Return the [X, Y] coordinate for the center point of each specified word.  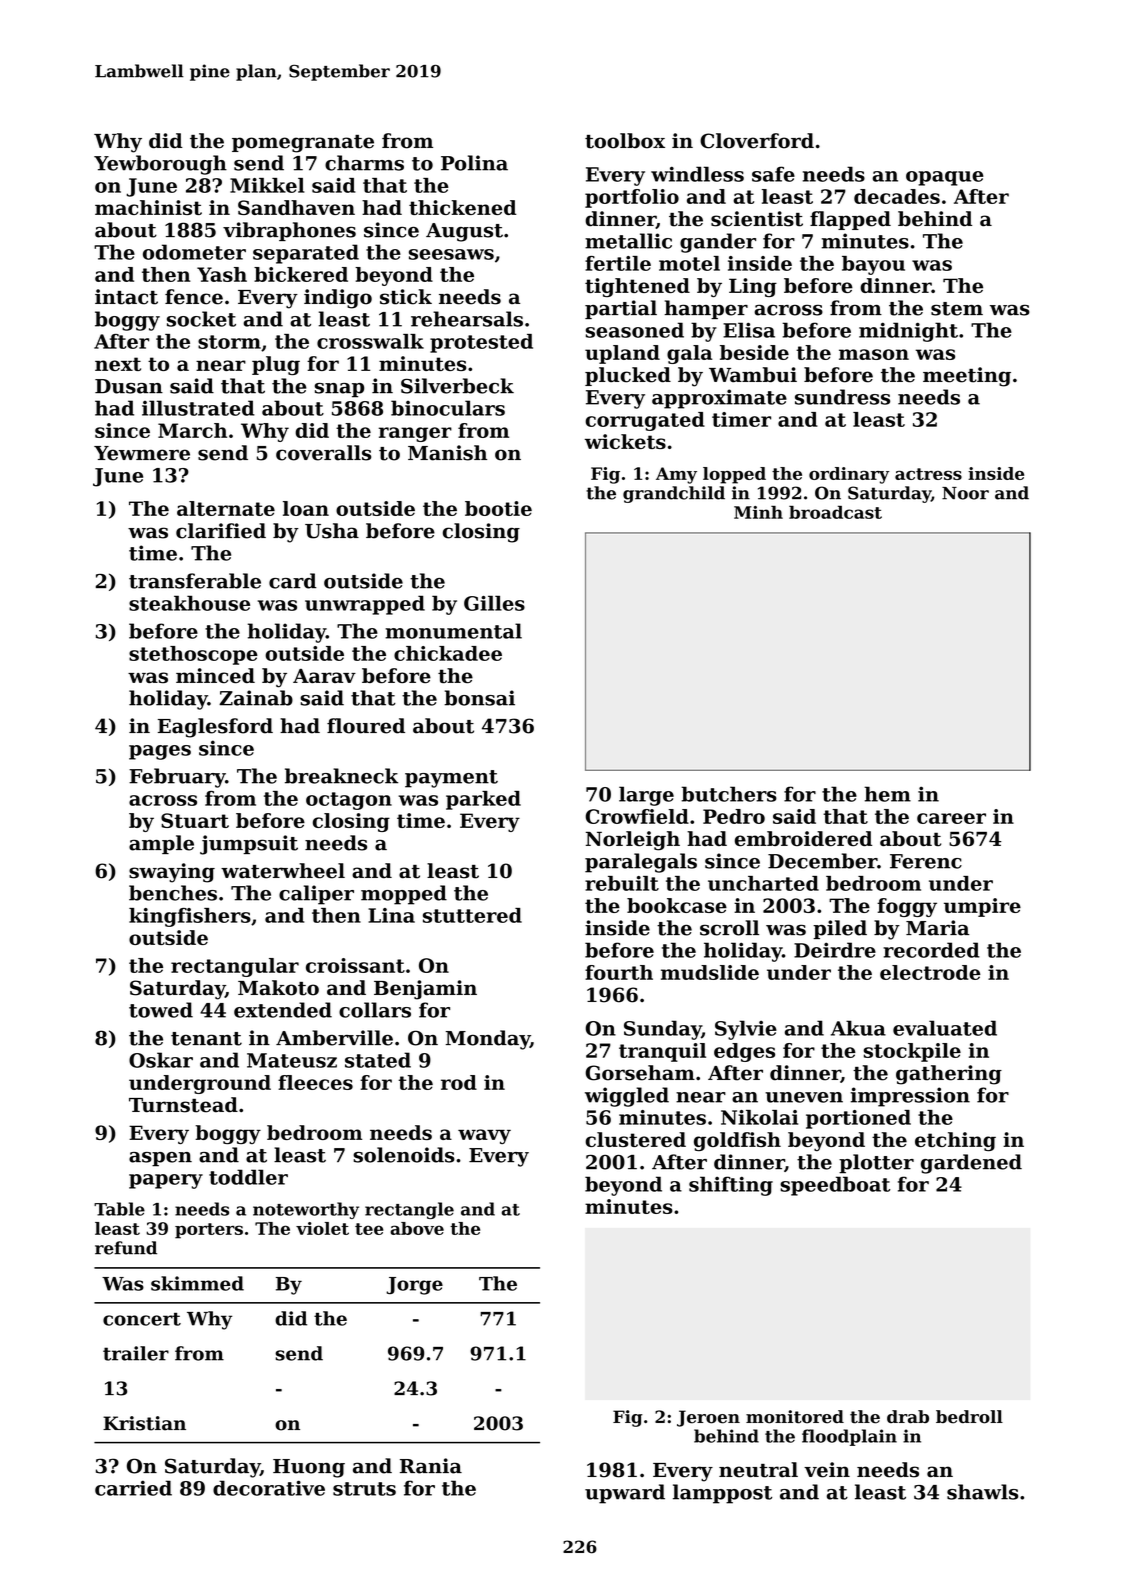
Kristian [144, 1423]
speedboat [835, 1186]
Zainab [256, 698]
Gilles [494, 603]
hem [887, 794]
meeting [967, 377]
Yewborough [160, 165]
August [464, 232]
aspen [160, 1159]
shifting [731, 1186]
